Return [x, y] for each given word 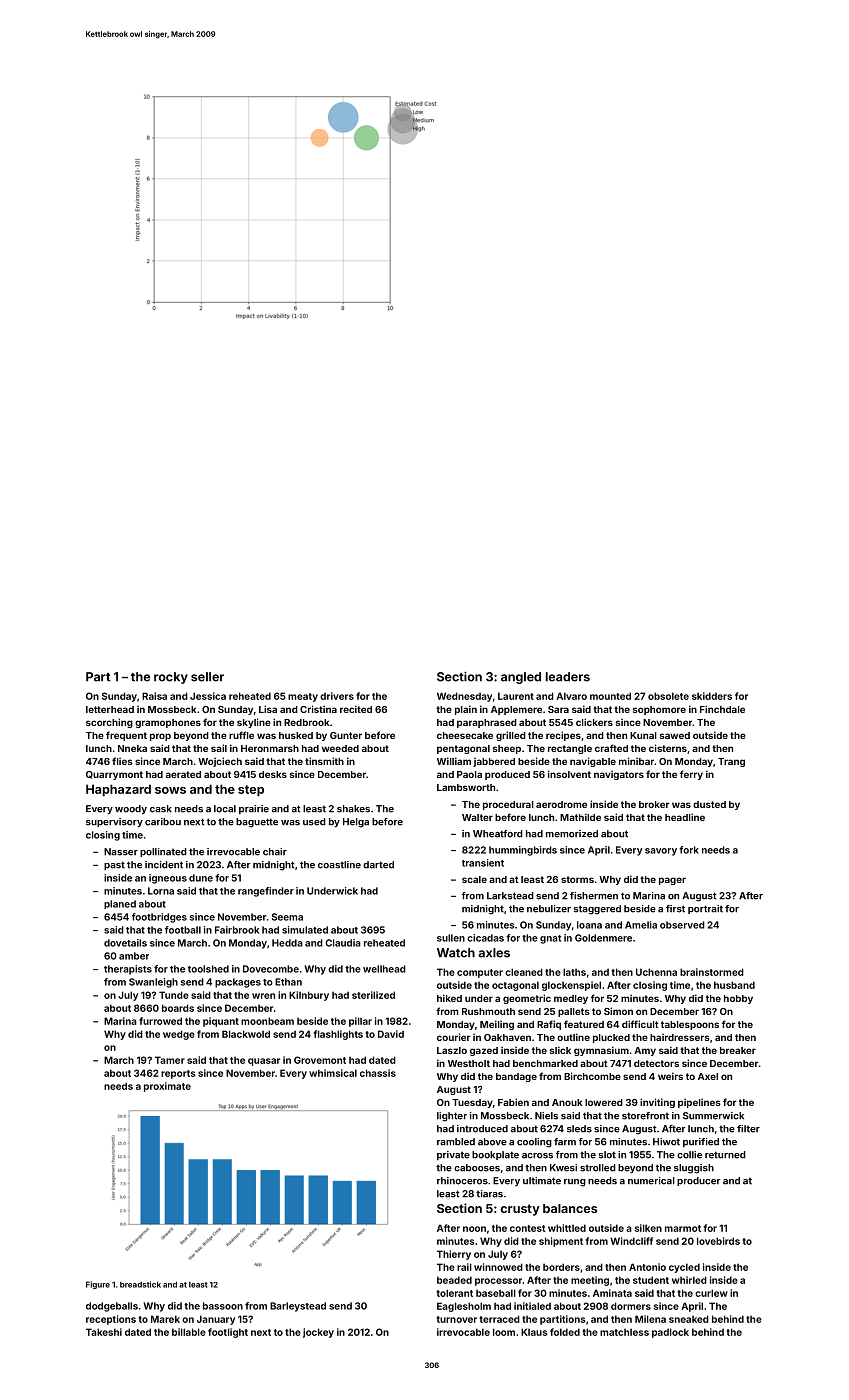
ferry [691, 775]
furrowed [160, 1021]
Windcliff [631, 1241]
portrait [705, 909]
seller [207, 677]
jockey [318, 1333]
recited [356, 709]
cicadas [485, 938]
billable [189, 1332]
